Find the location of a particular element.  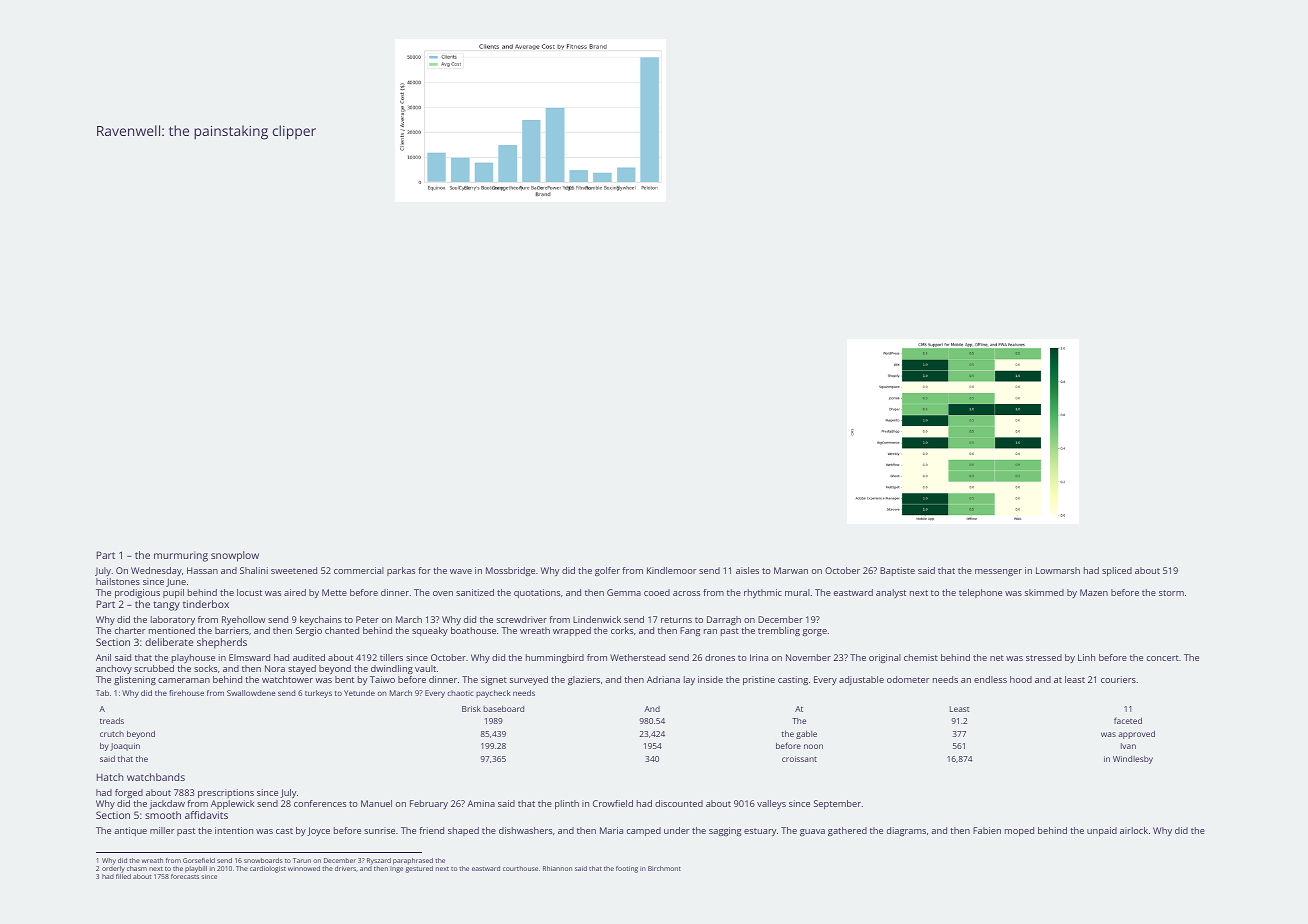

Marwan is located at coordinates (791, 570).
